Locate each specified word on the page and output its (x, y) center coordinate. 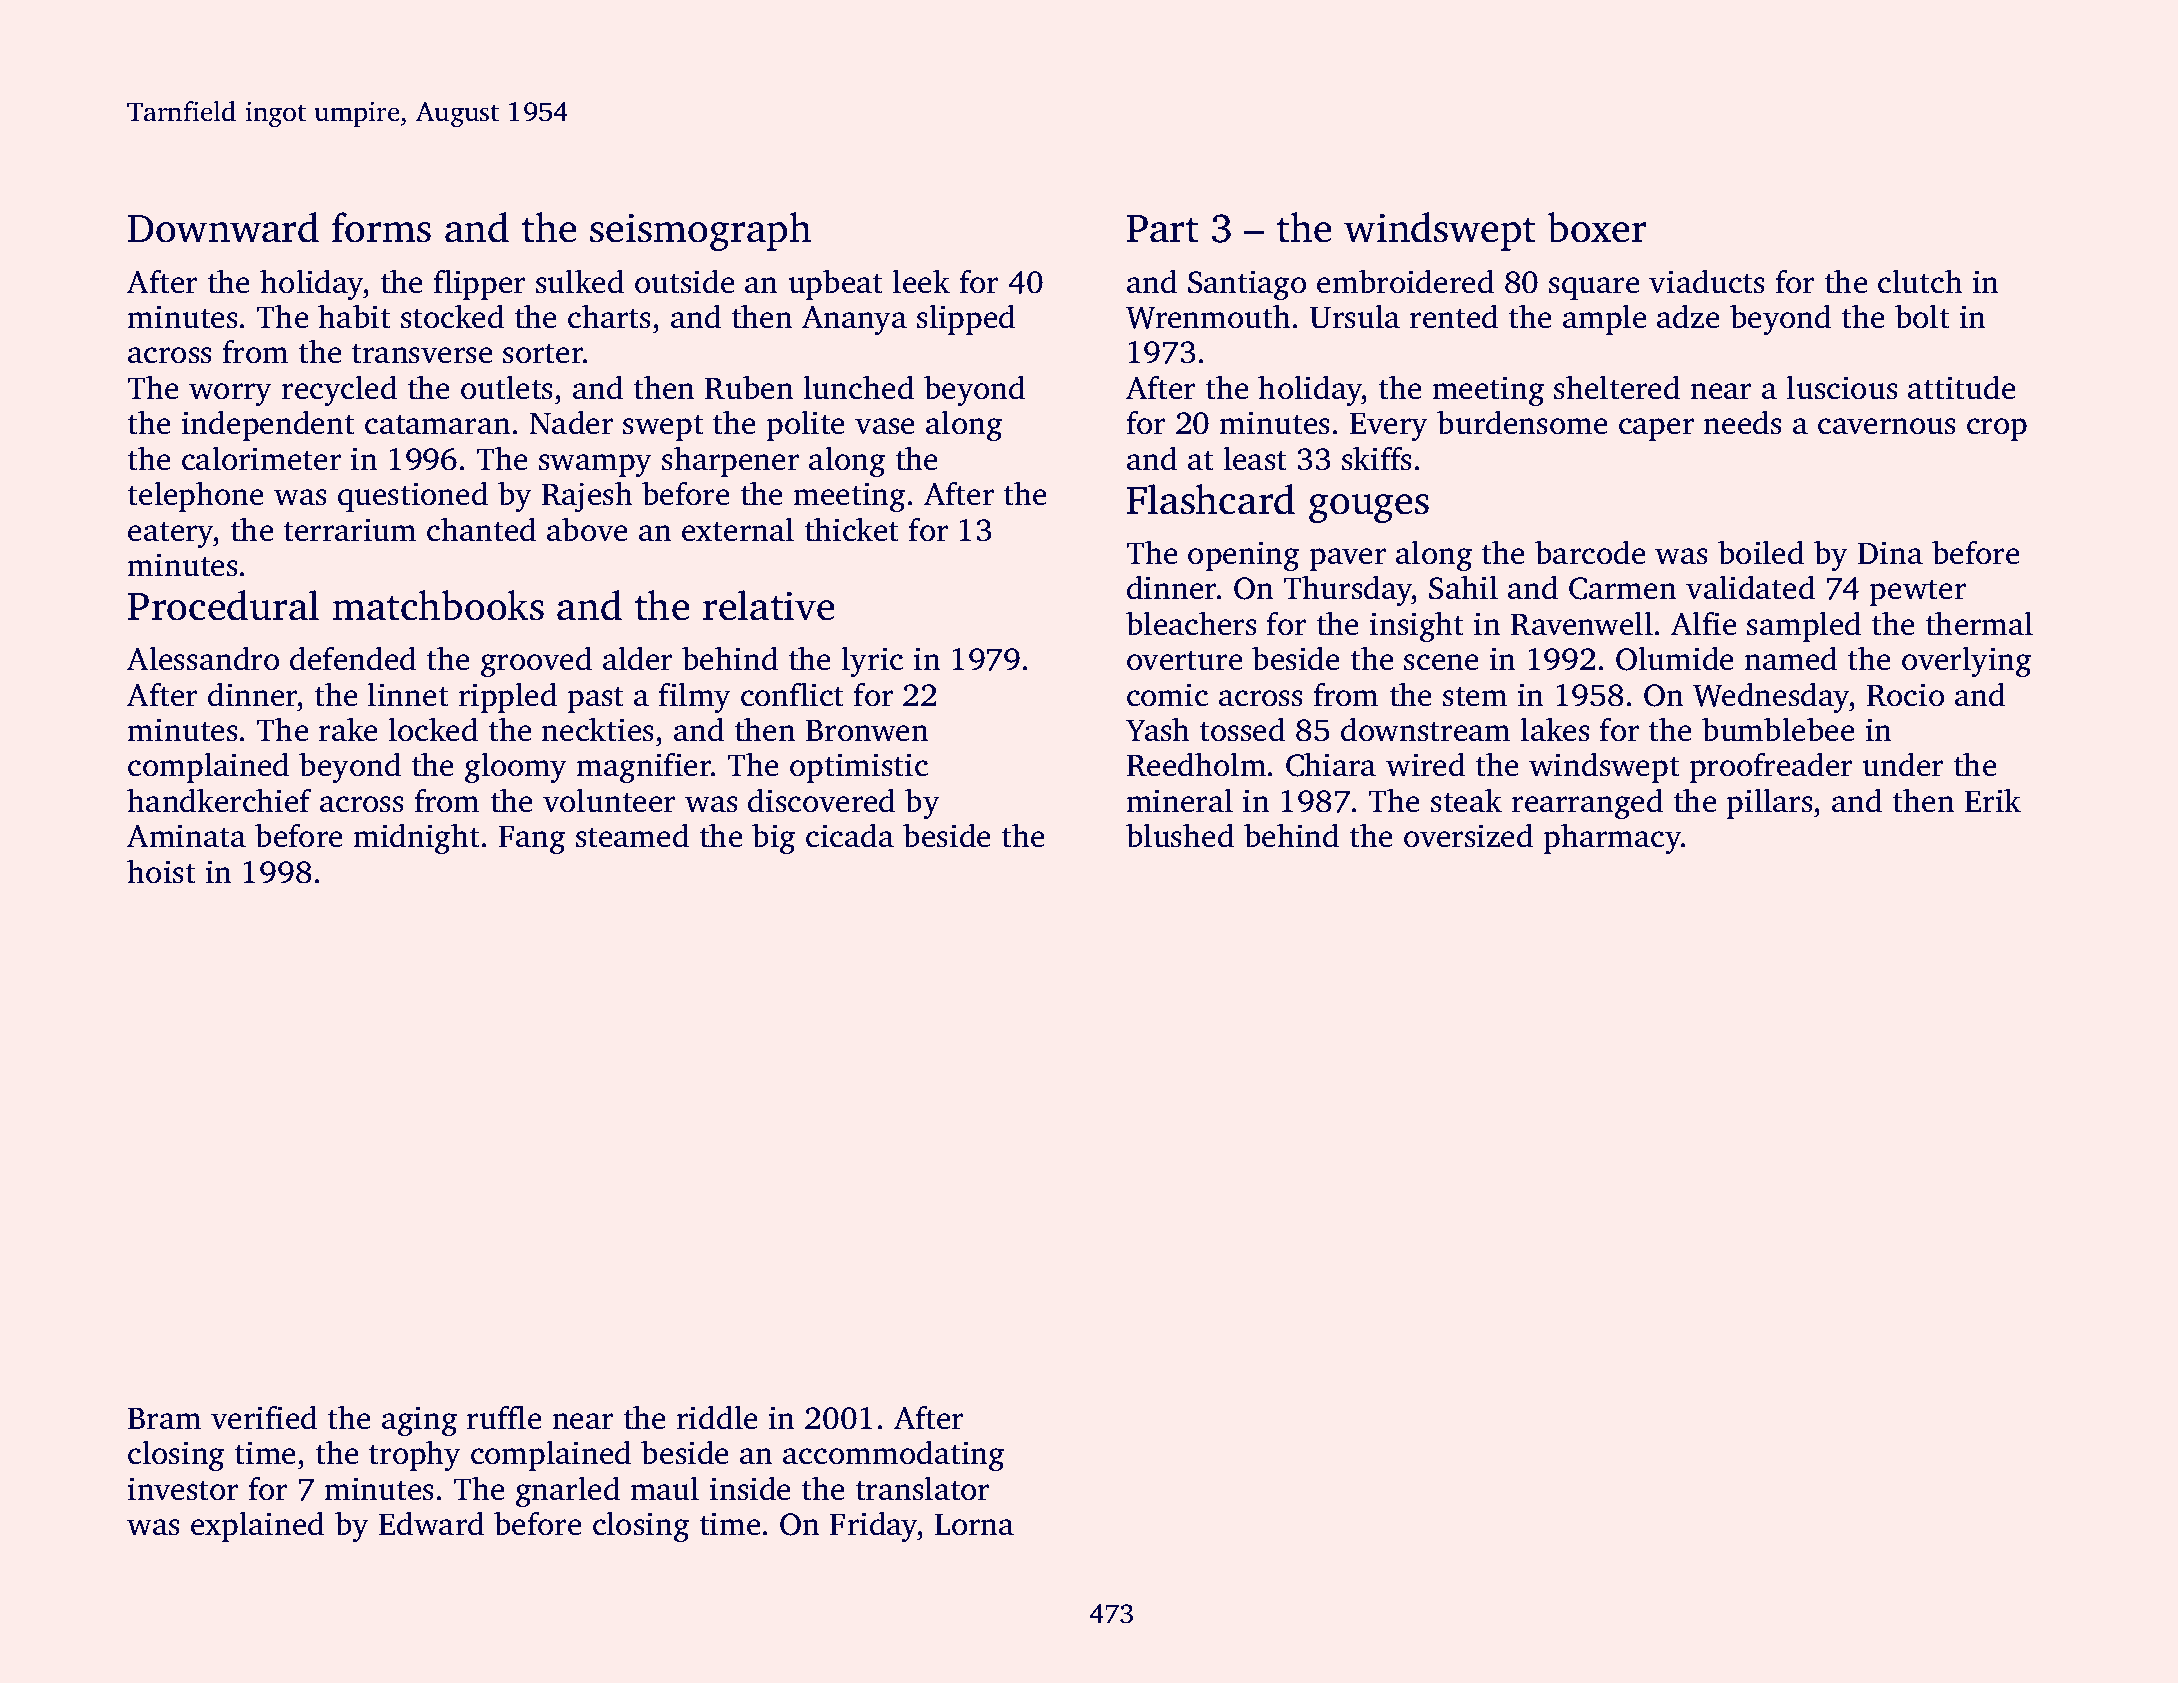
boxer (1597, 227)
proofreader (1770, 767)
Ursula (1355, 316)
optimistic (859, 768)
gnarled (568, 1491)
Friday (874, 1526)
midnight (416, 838)
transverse (422, 354)
